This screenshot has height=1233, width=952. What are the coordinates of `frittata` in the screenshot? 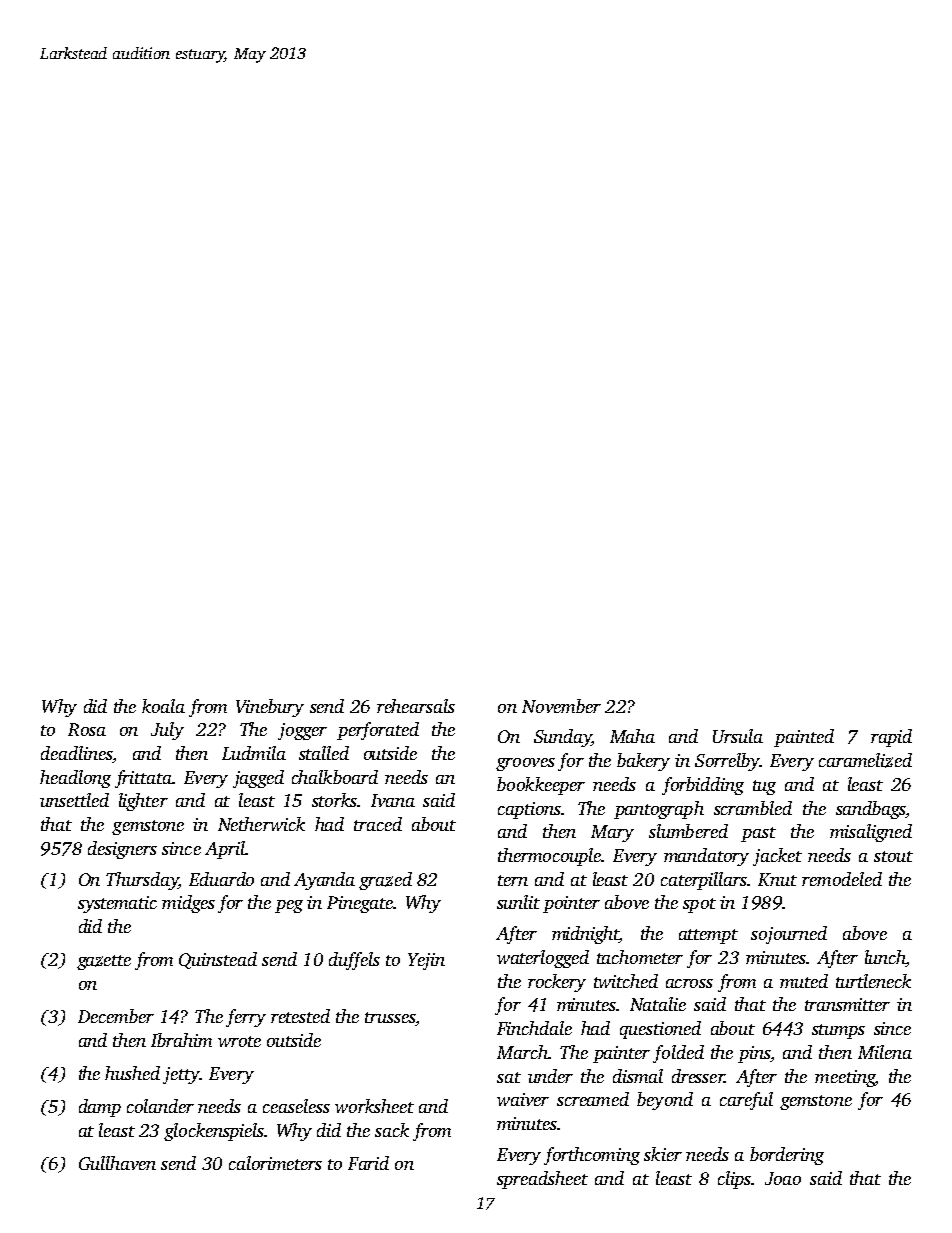 It's located at (143, 779).
